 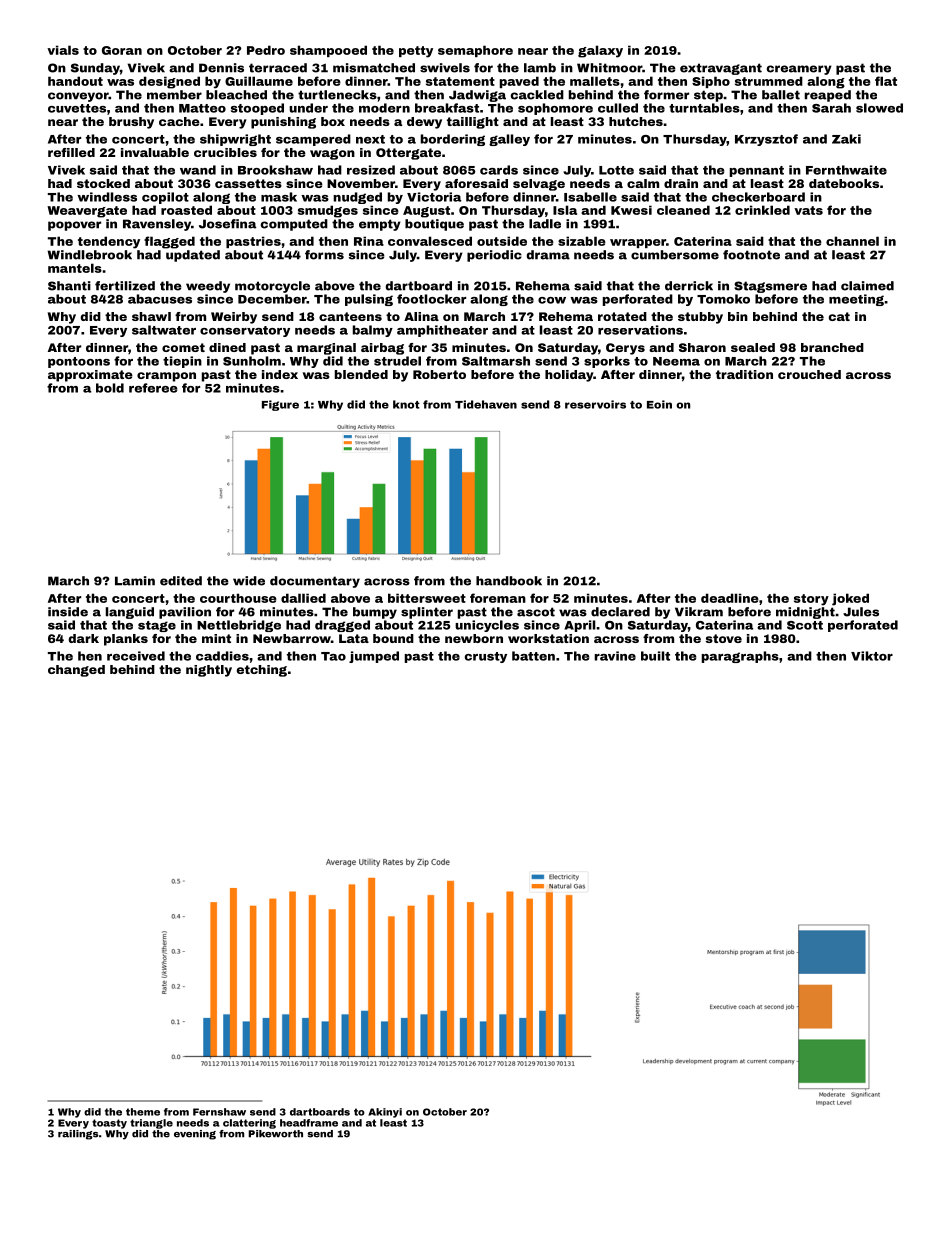 What do you see at coordinates (832, 347) in the image?
I see `branched` at bounding box center [832, 347].
